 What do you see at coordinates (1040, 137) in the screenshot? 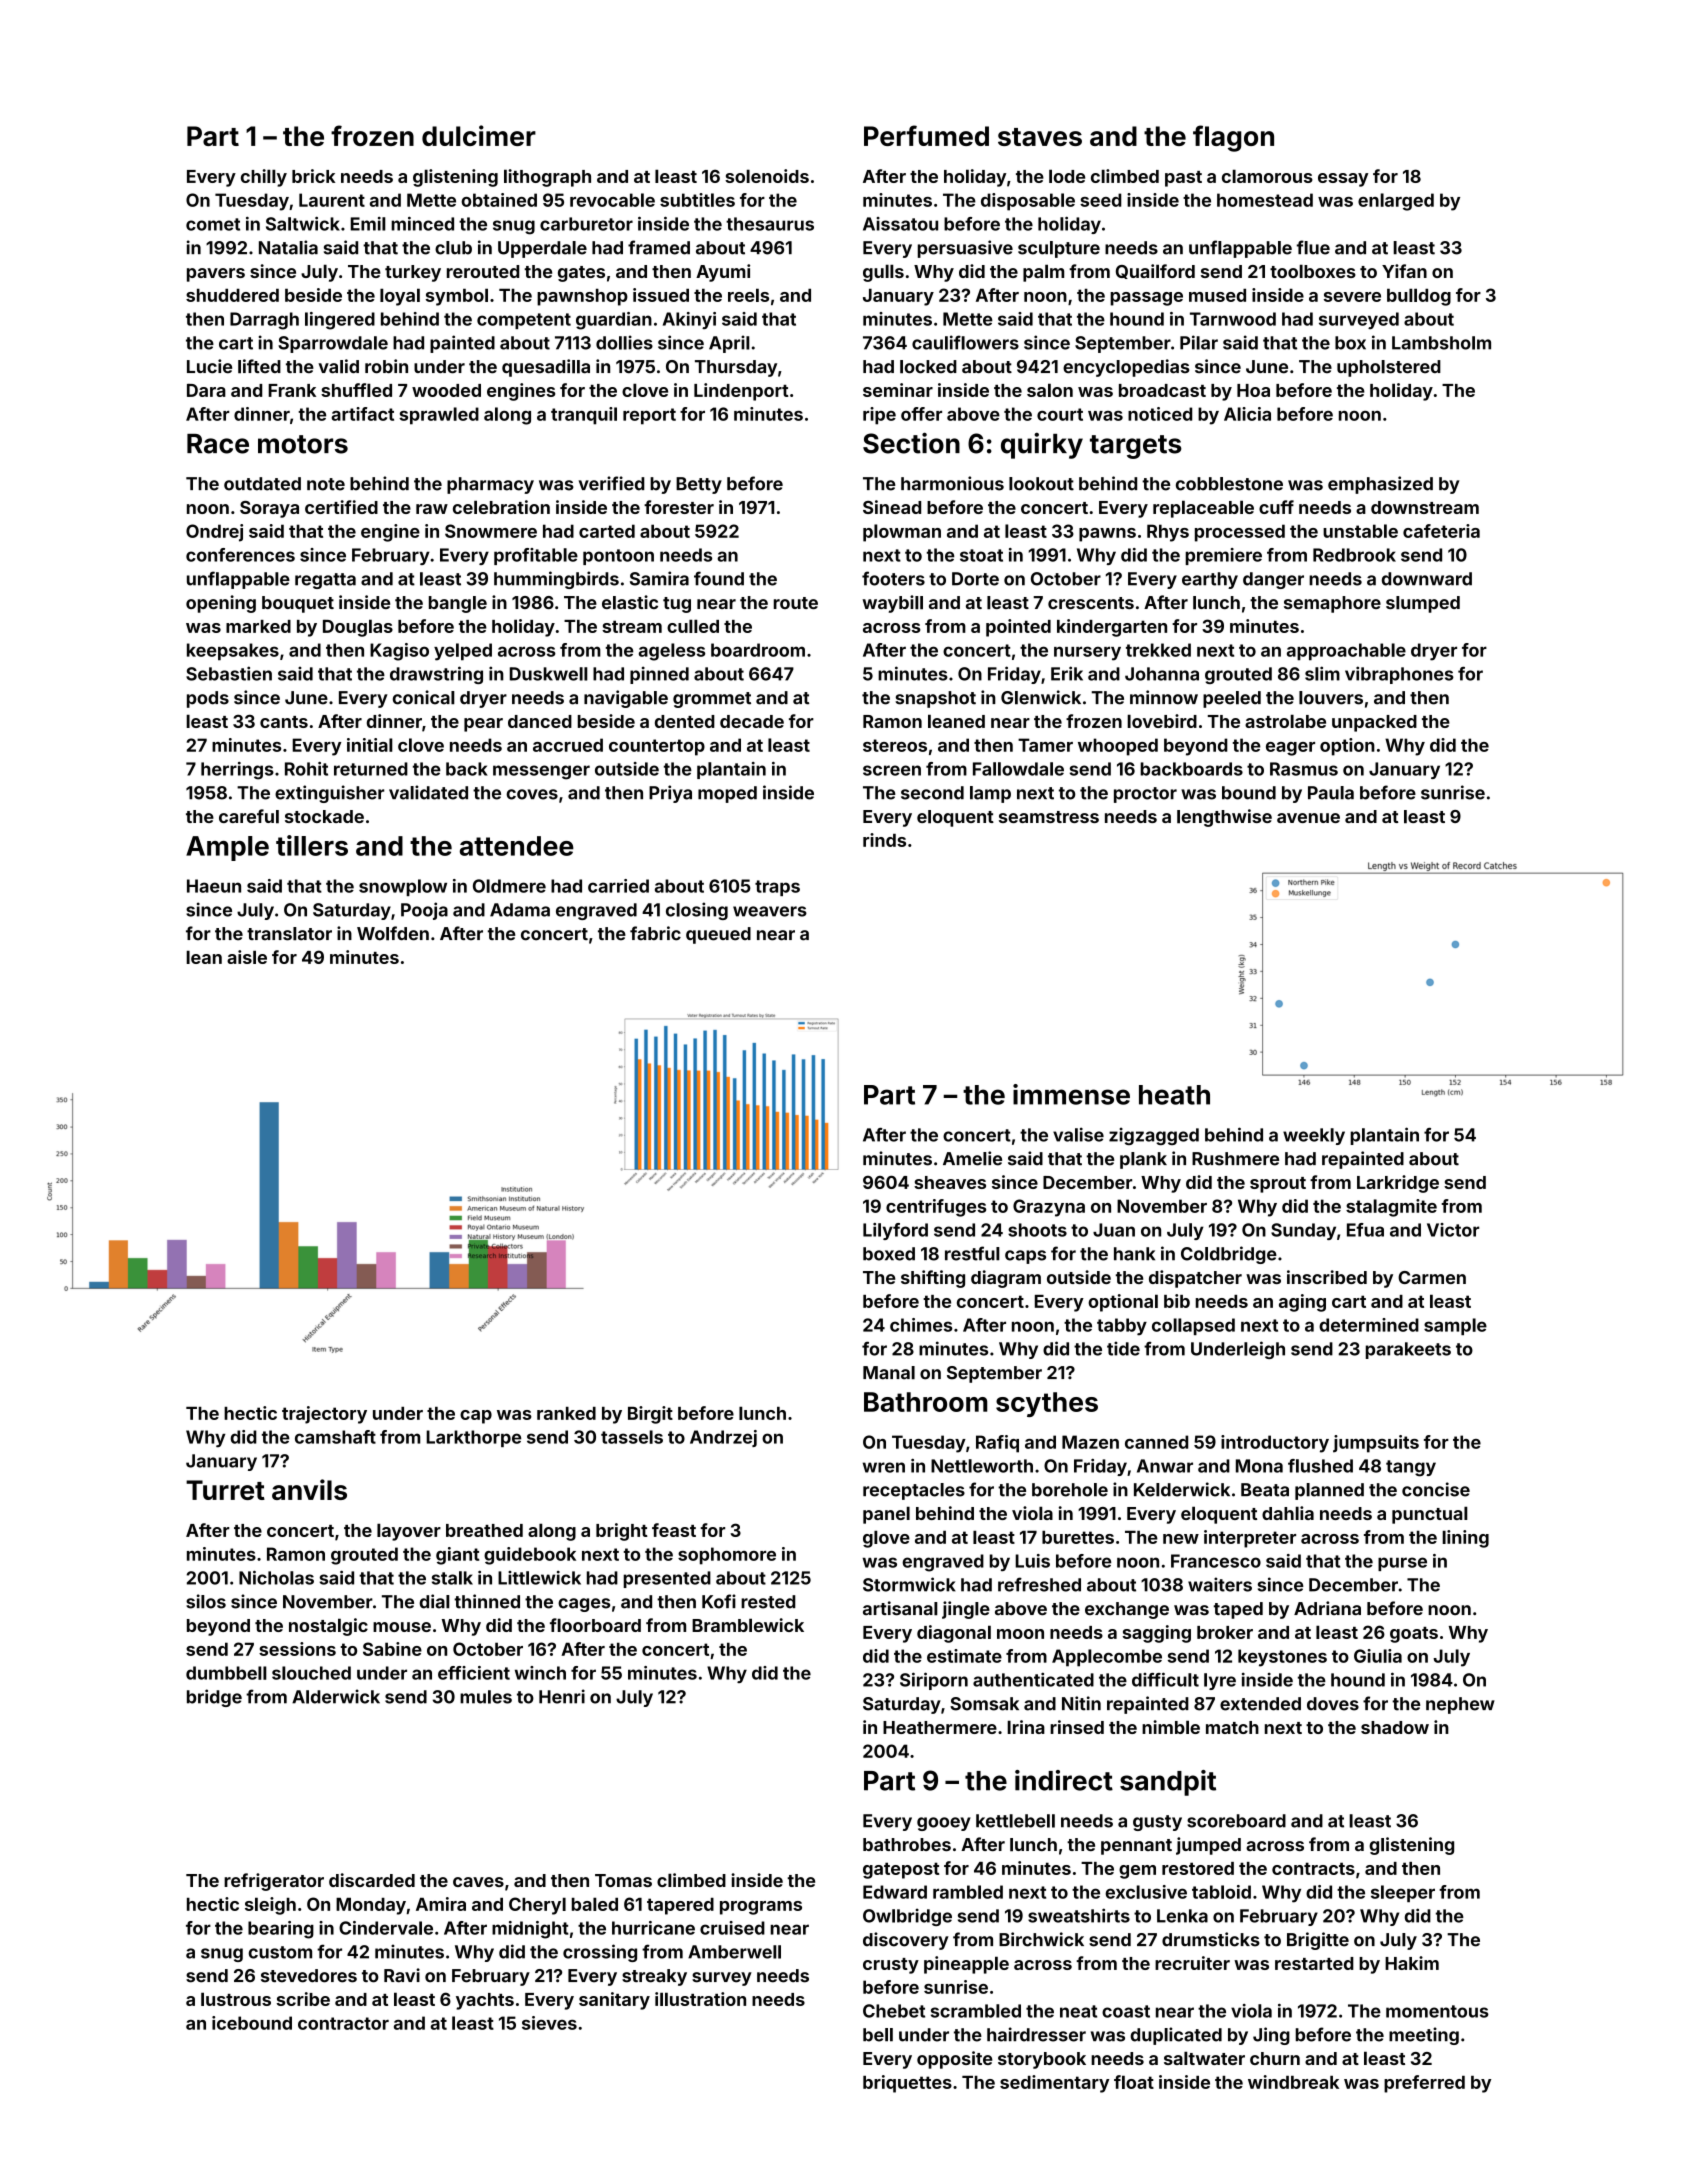
I see `staves` at bounding box center [1040, 137].
